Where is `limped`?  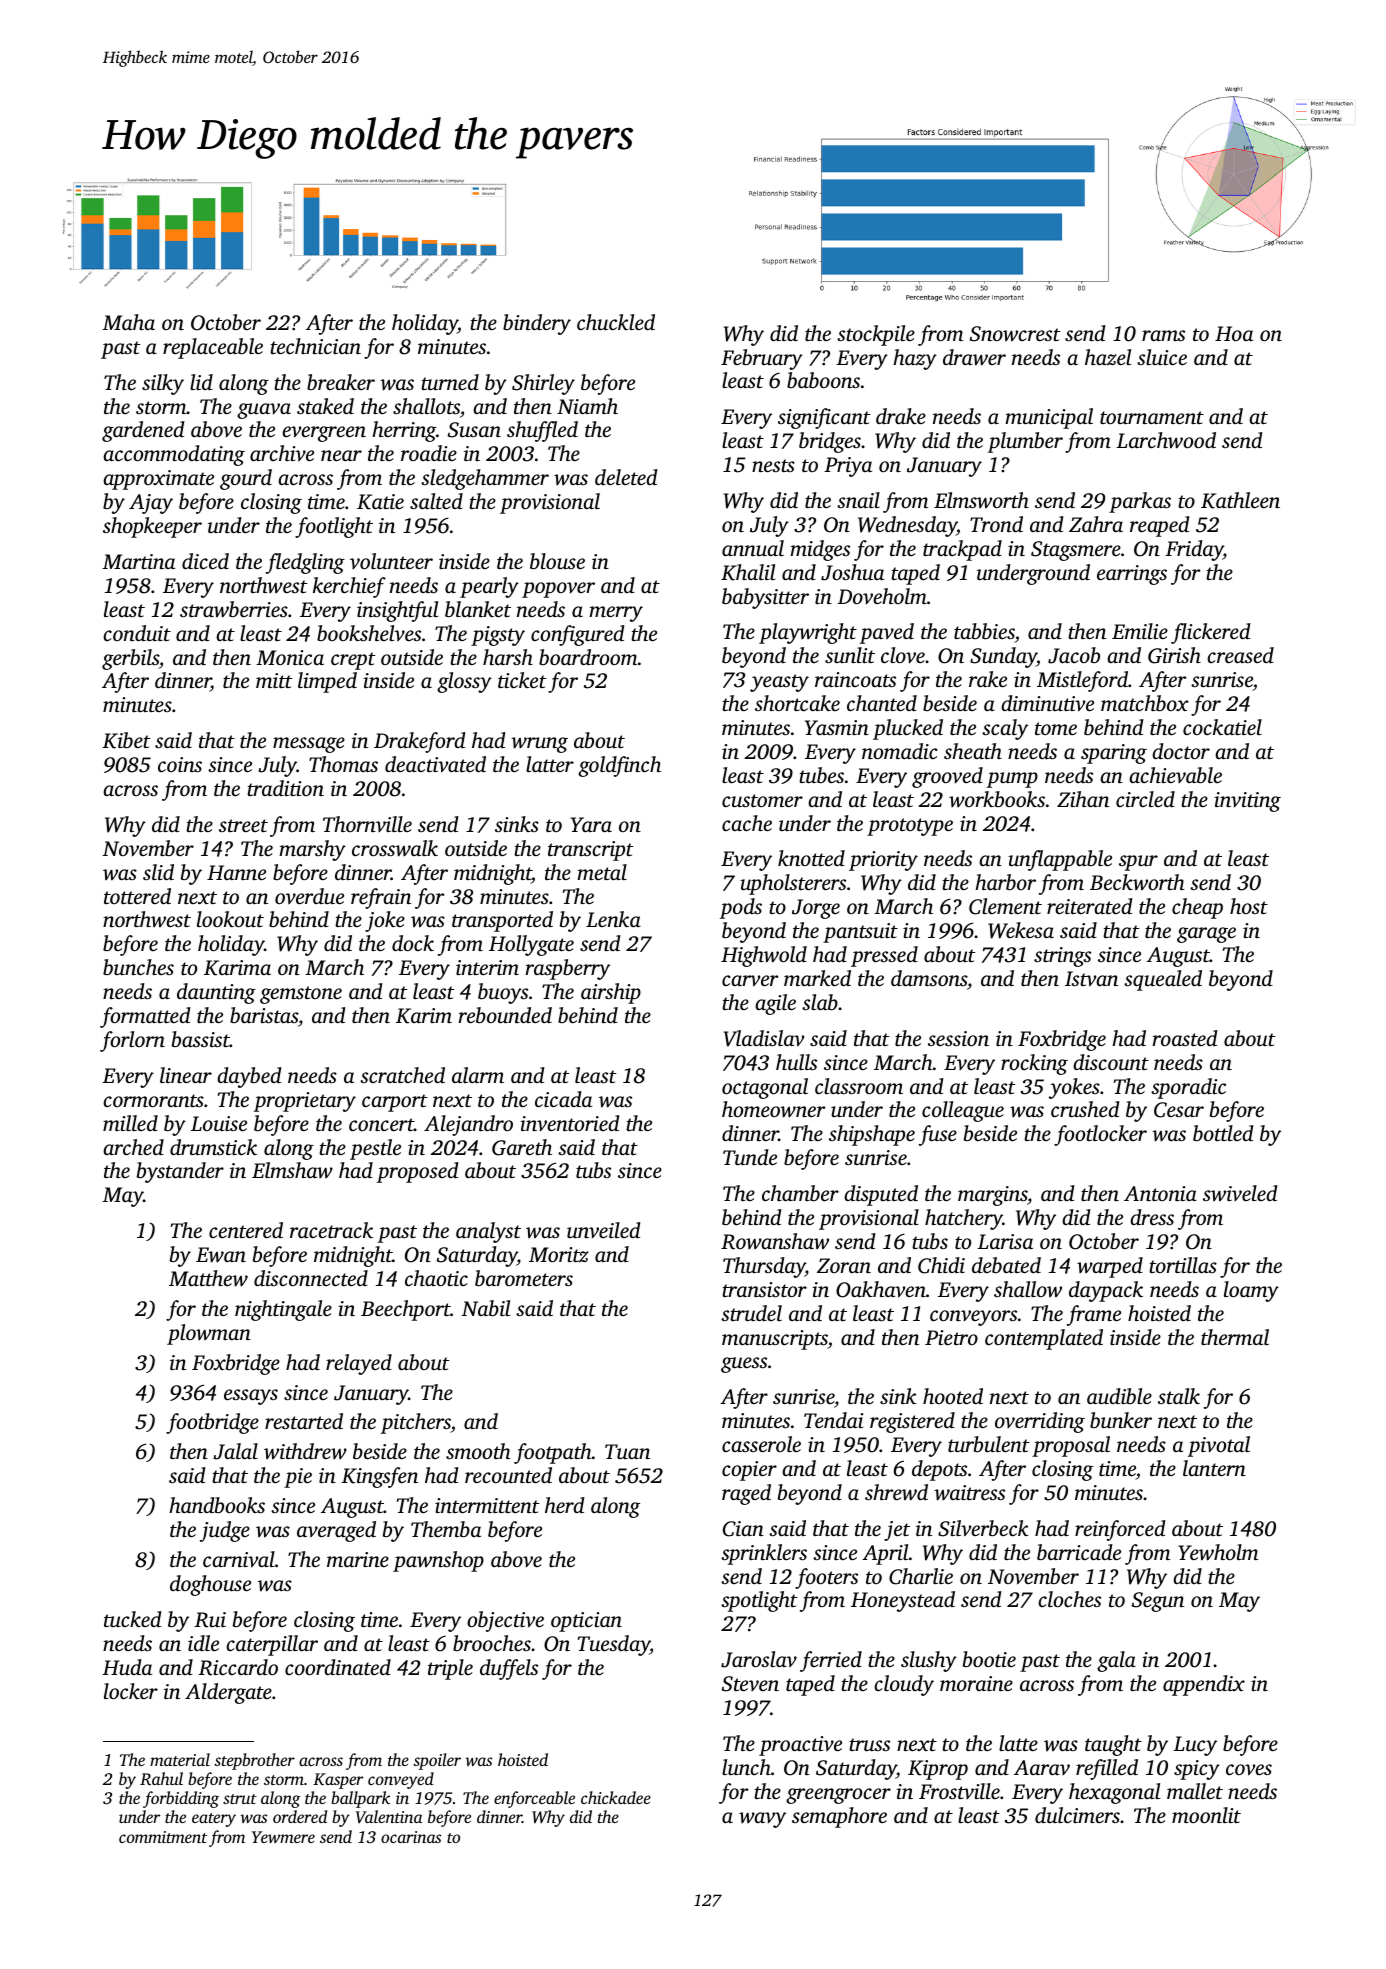
limped is located at coordinates (327, 682).
